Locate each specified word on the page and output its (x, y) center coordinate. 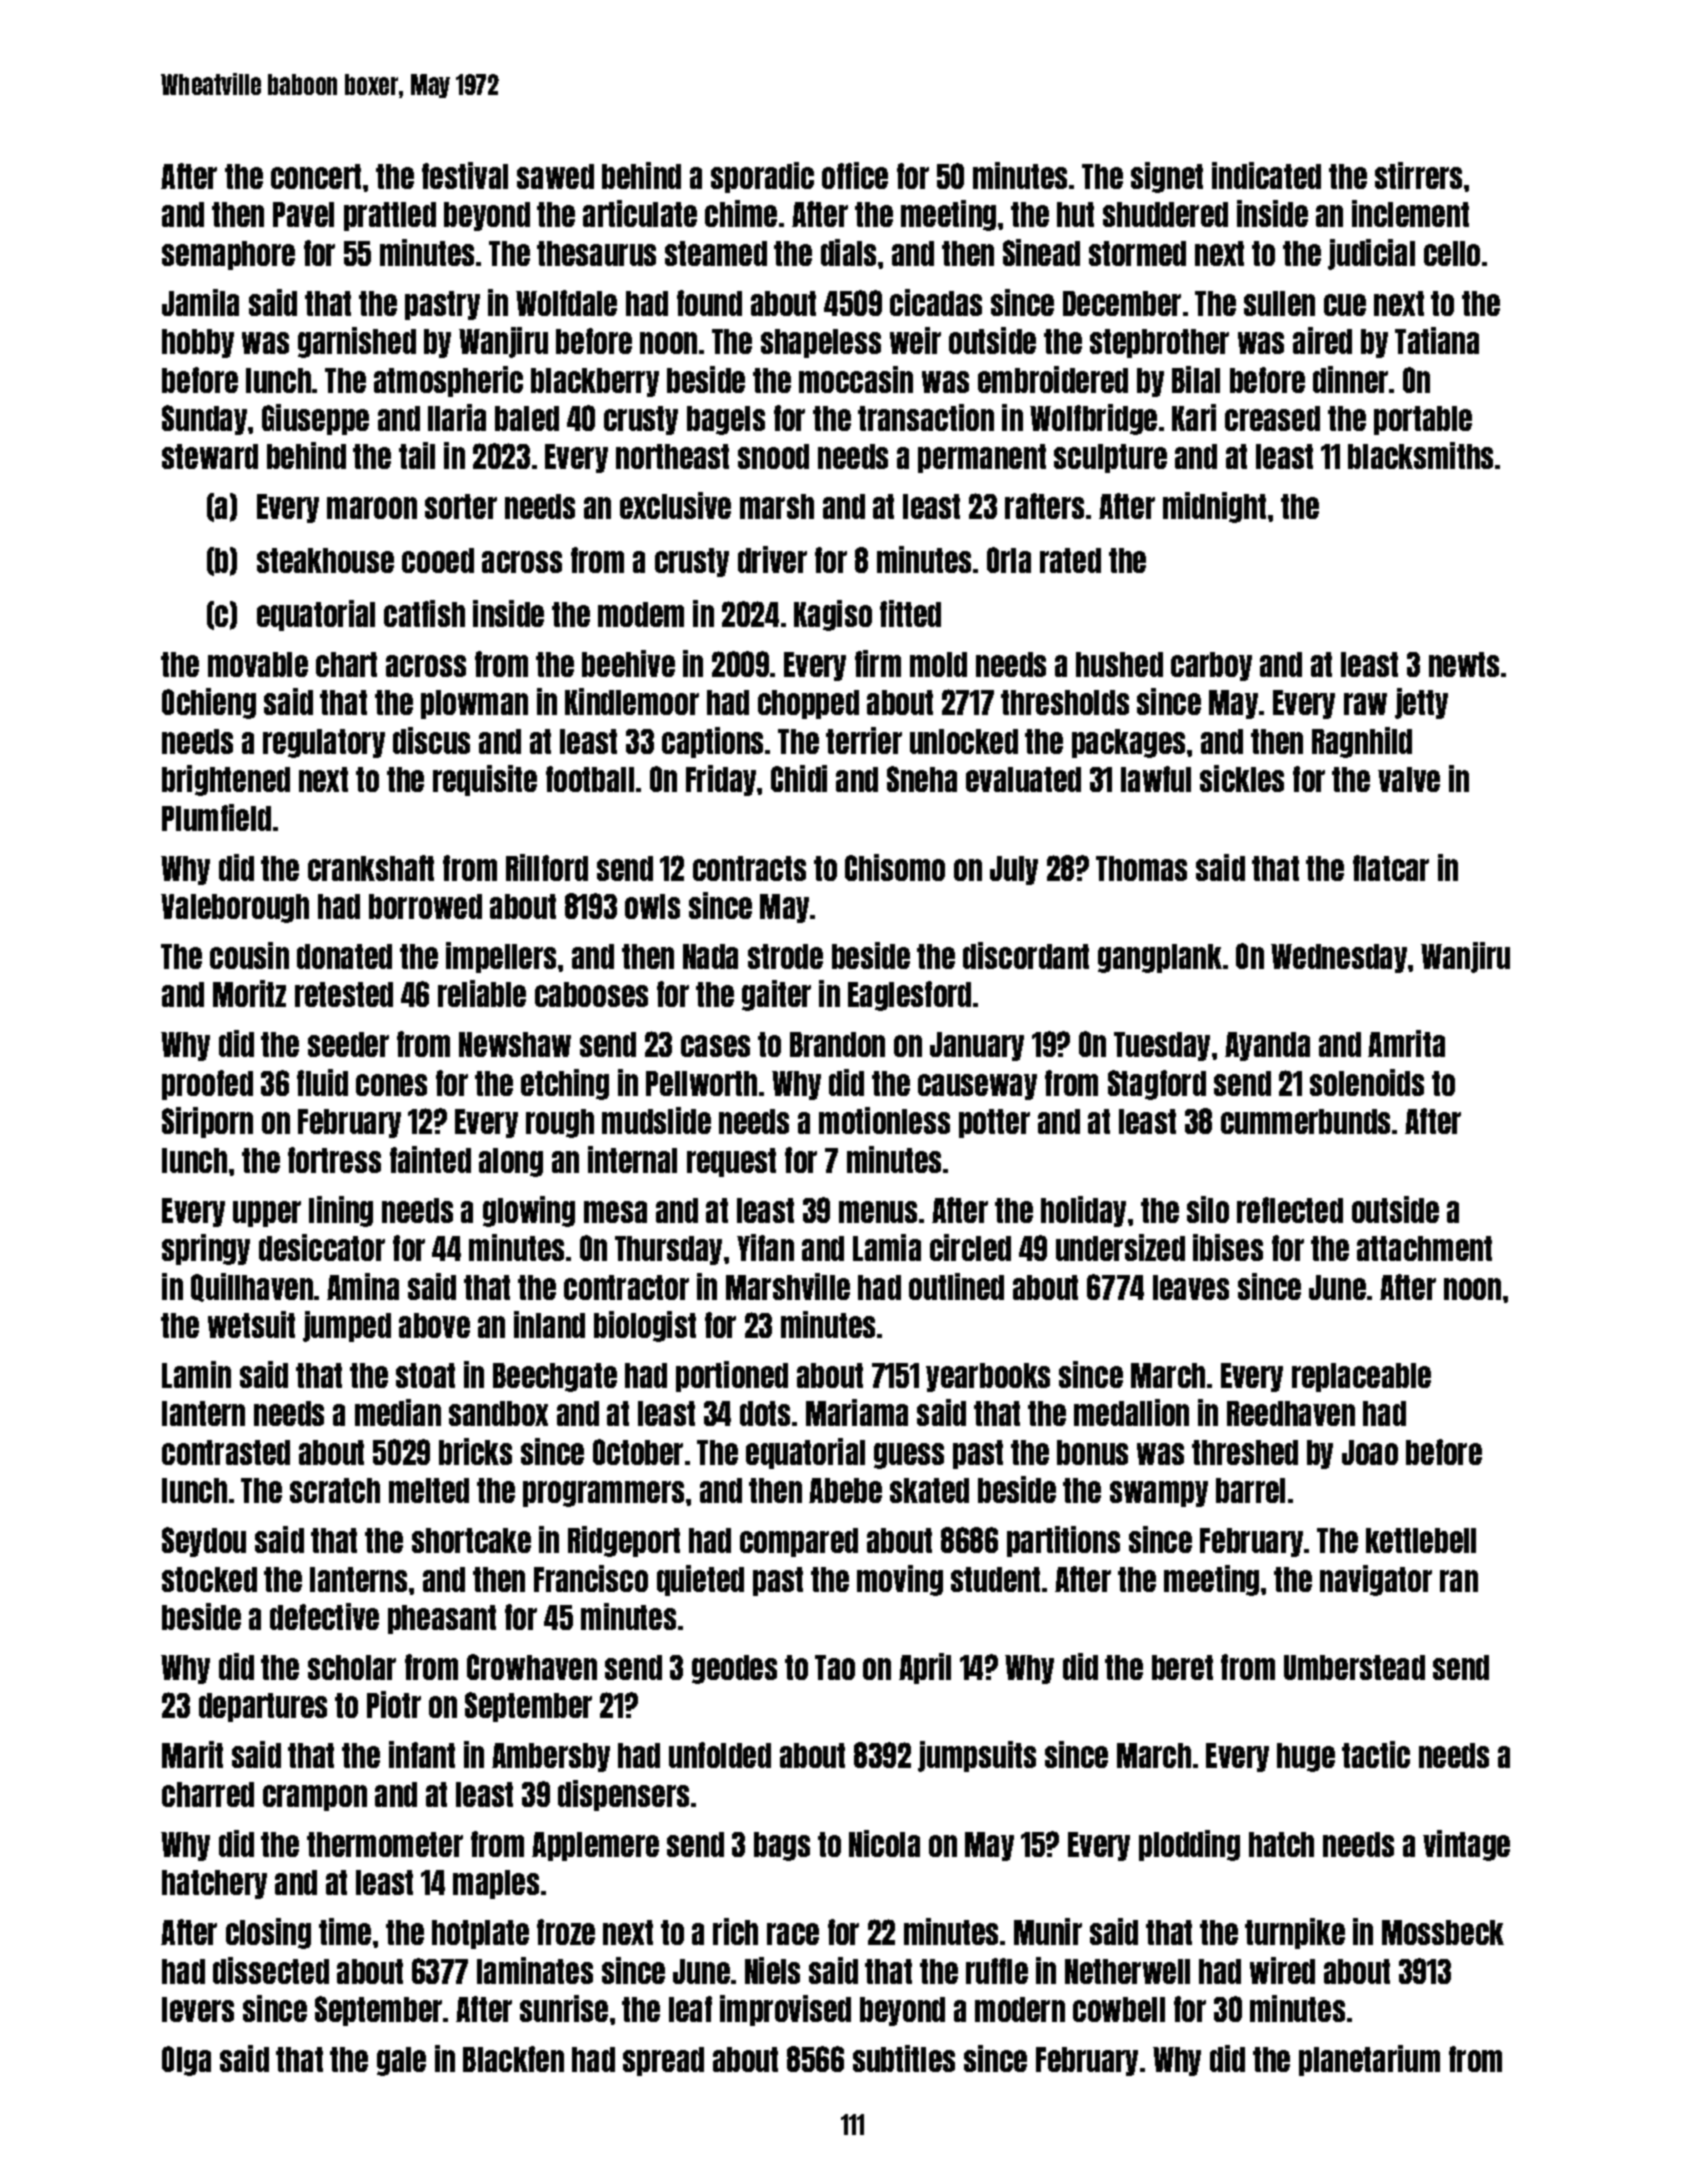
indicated (1266, 175)
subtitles (904, 2058)
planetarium (1369, 2060)
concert (316, 176)
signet (1167, 177)
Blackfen (513, 2059)
